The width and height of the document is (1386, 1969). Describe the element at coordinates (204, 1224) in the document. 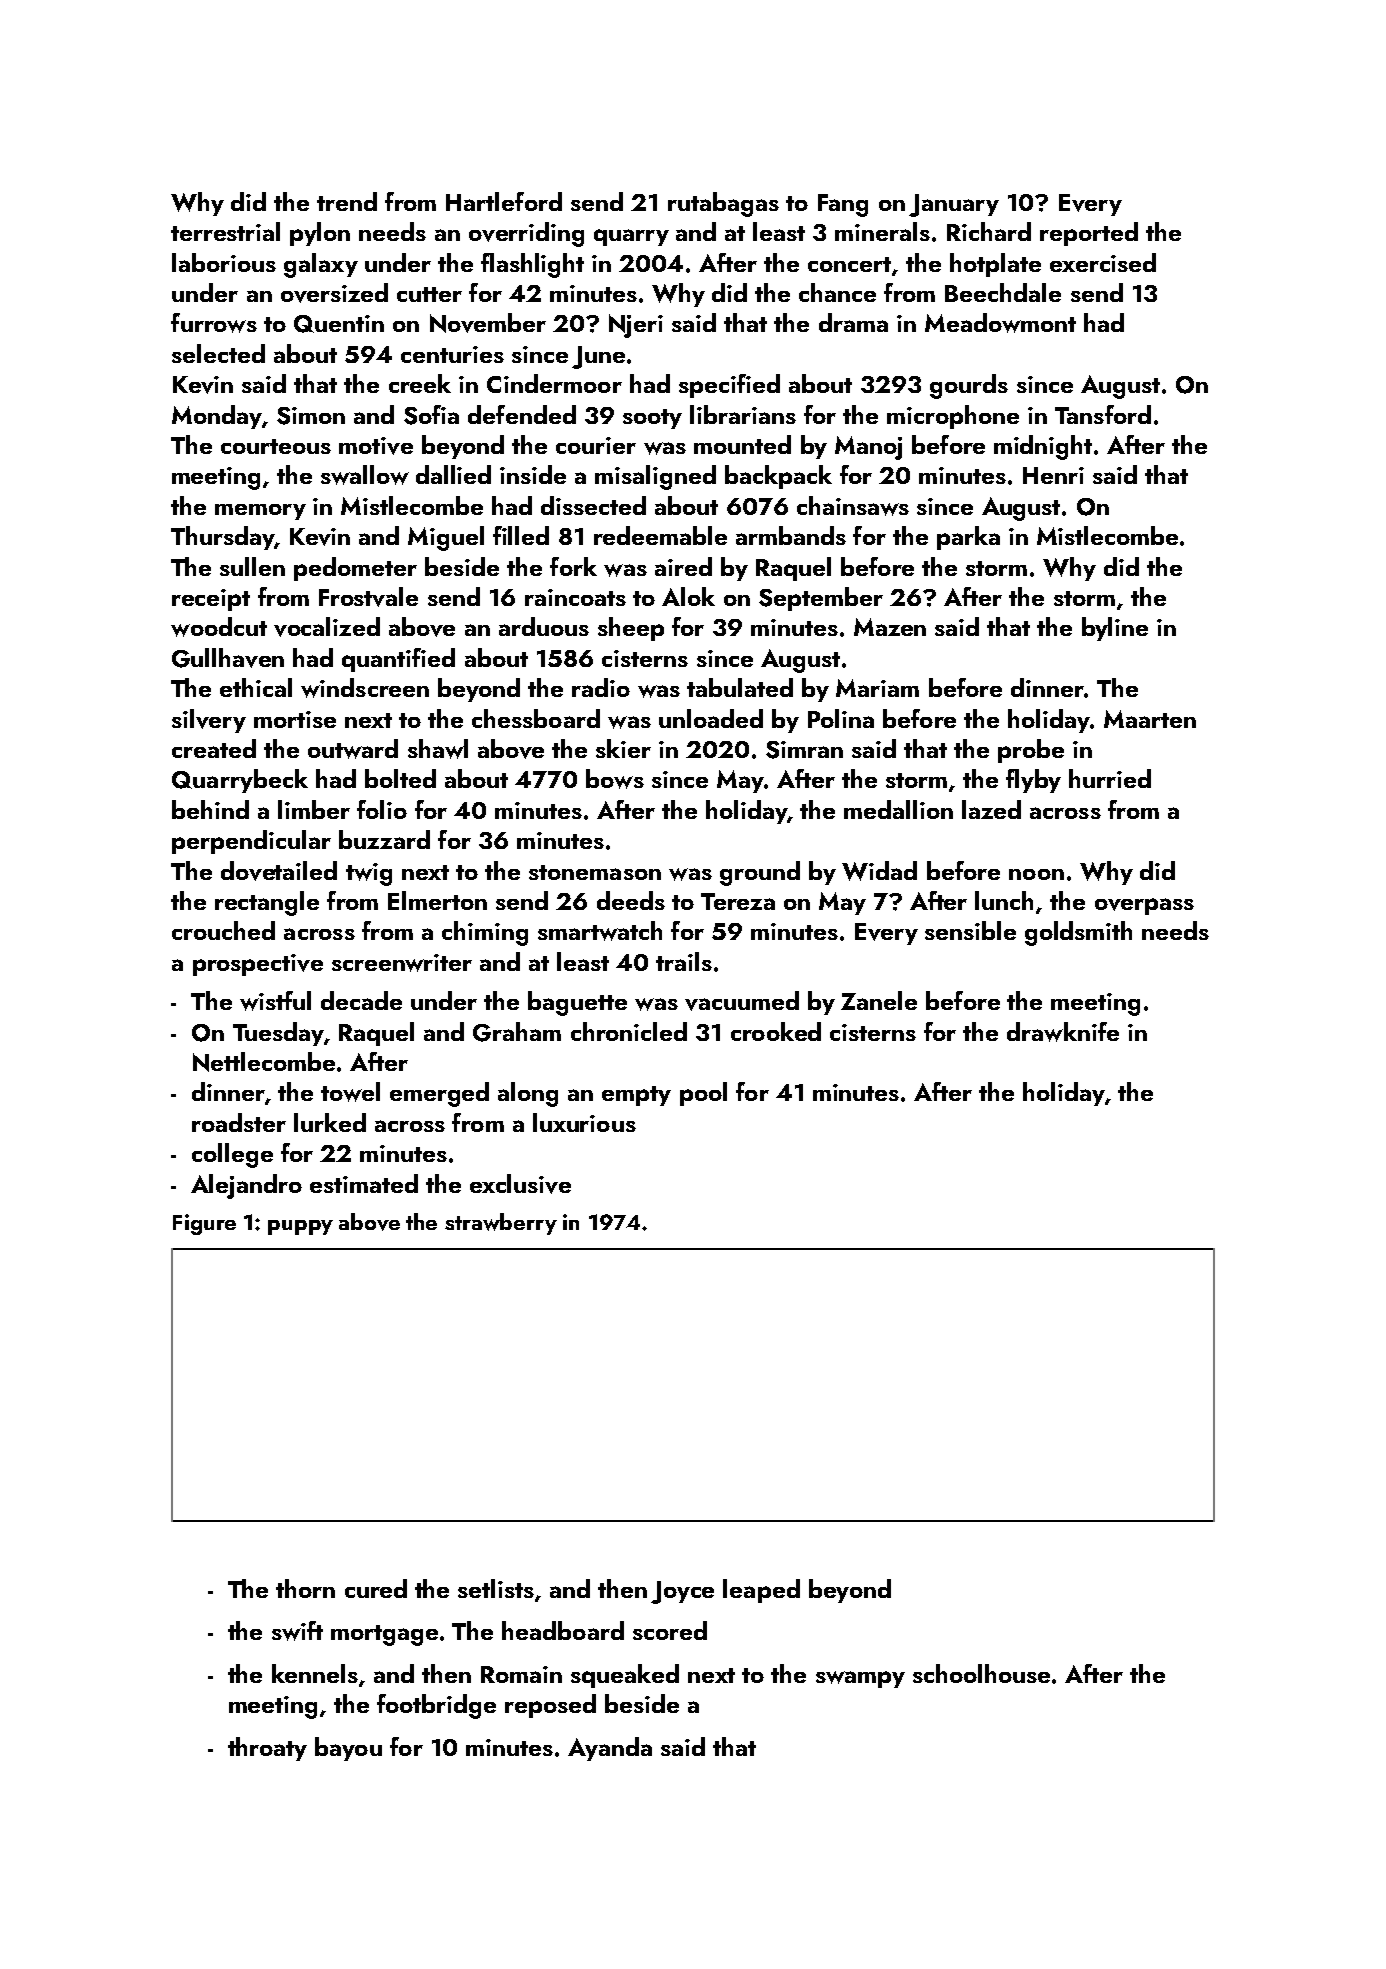

I see `Figure` at that location.
